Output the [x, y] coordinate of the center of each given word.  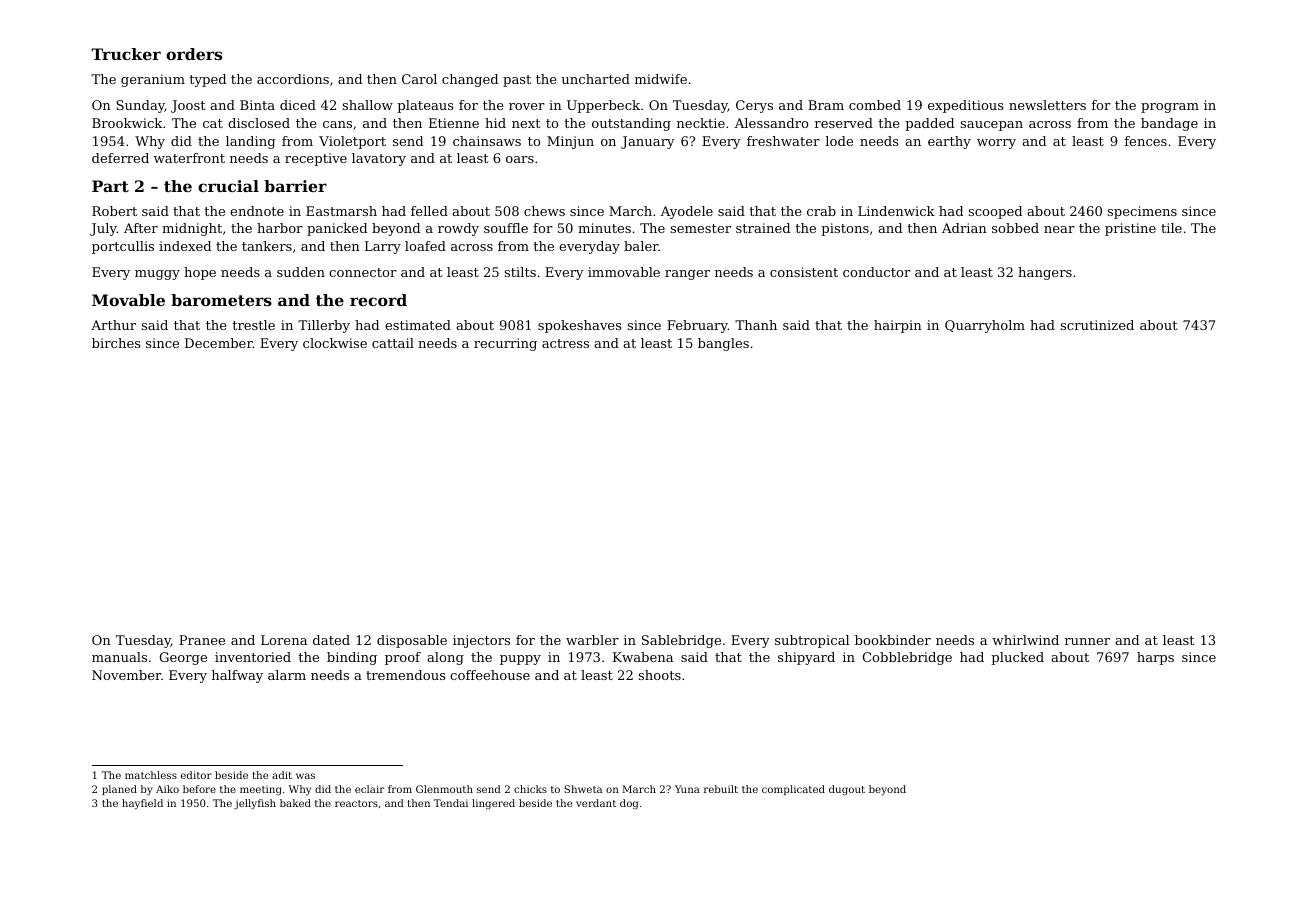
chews [544, 211]
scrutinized [1097, 325]
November [126, 675]
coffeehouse [490, 675]
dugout [847, 790]
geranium [153, 80]
